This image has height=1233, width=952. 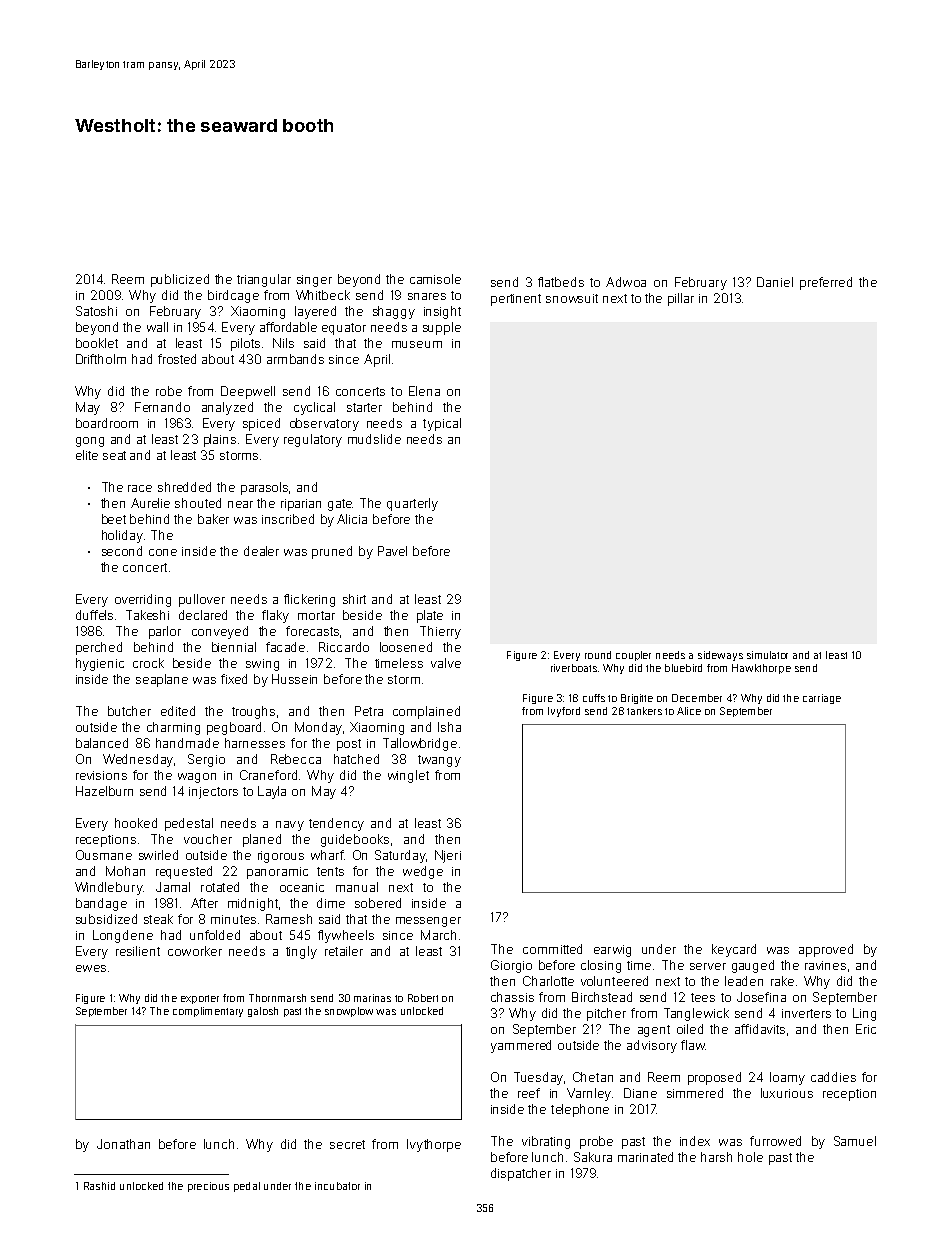 I want to click on keycard, so click(x=734, y=950).
